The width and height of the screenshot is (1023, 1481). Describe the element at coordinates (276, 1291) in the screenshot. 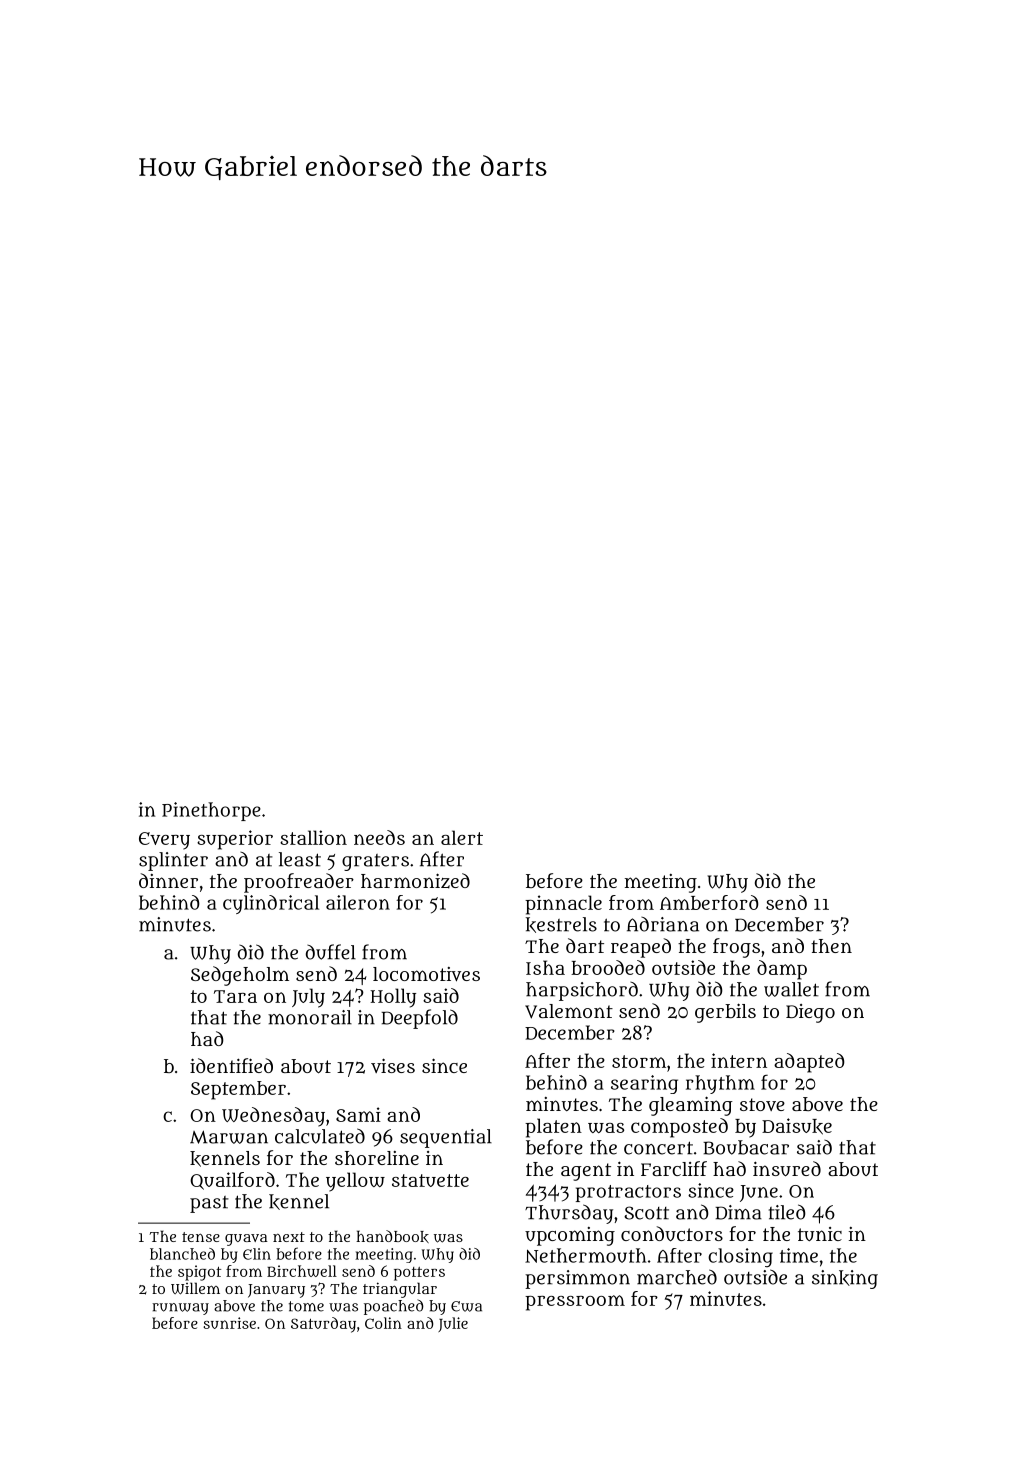

I see `January` at that location.
